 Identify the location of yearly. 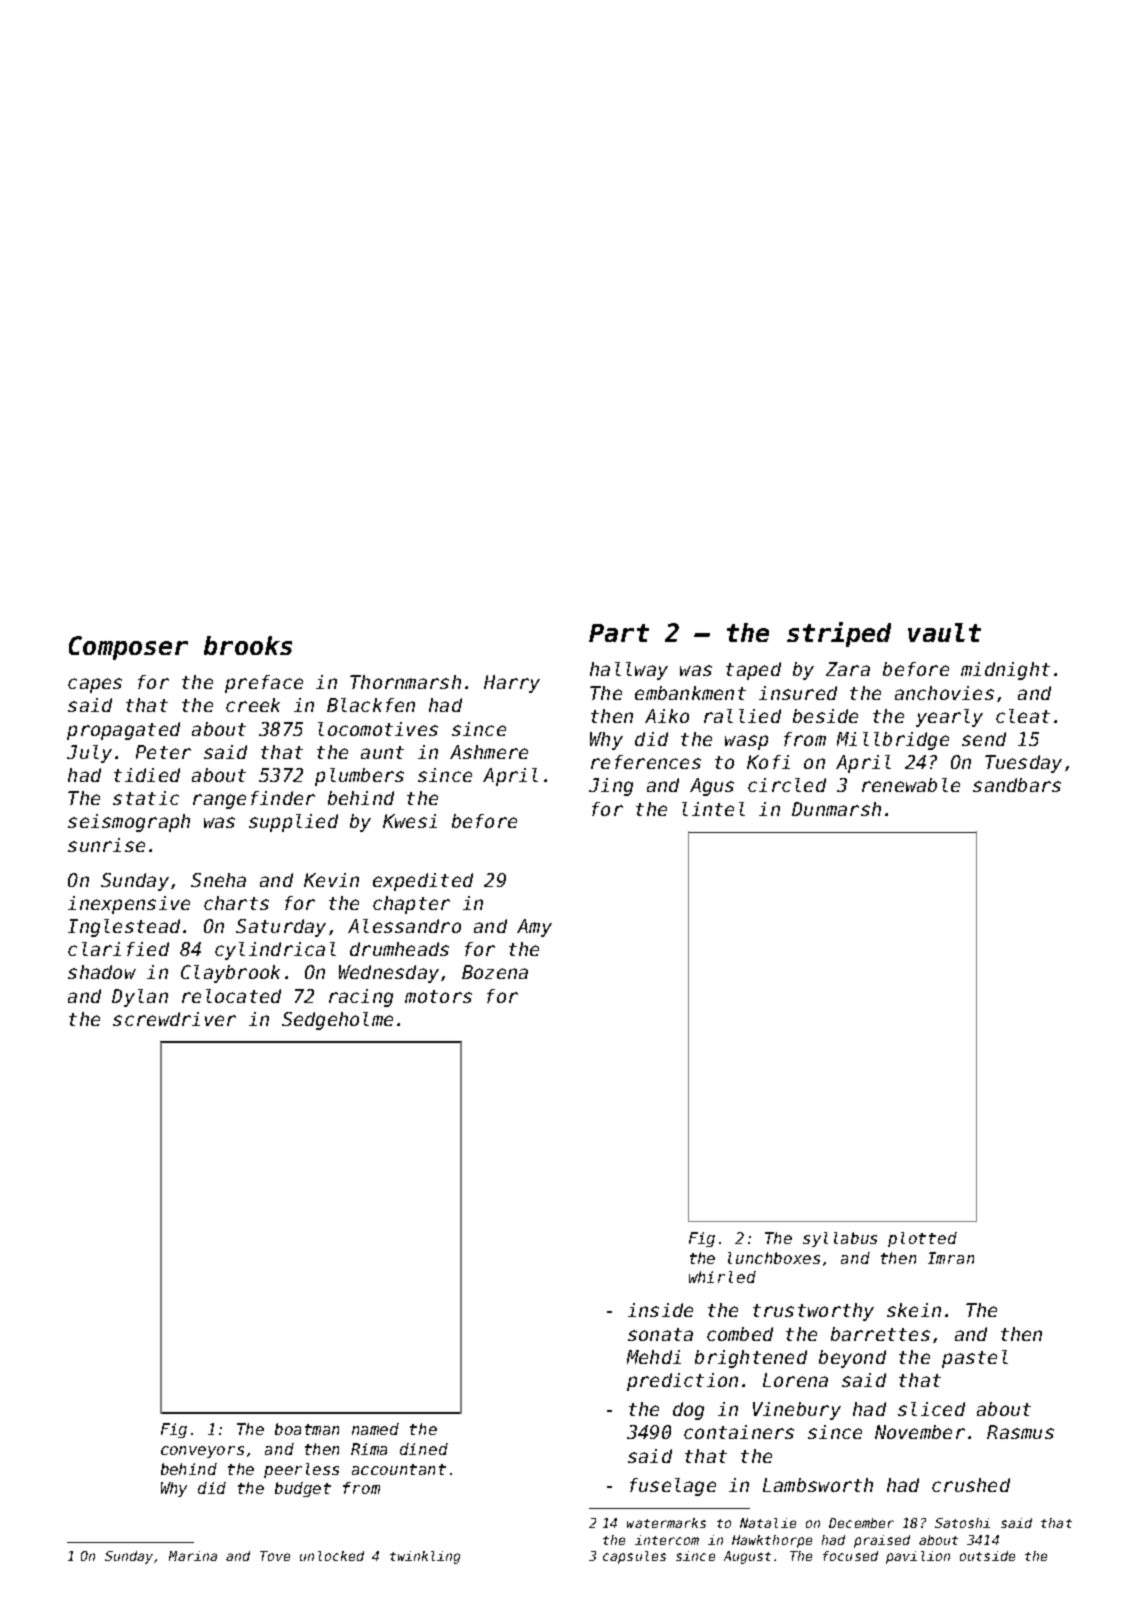
(949, 718).
